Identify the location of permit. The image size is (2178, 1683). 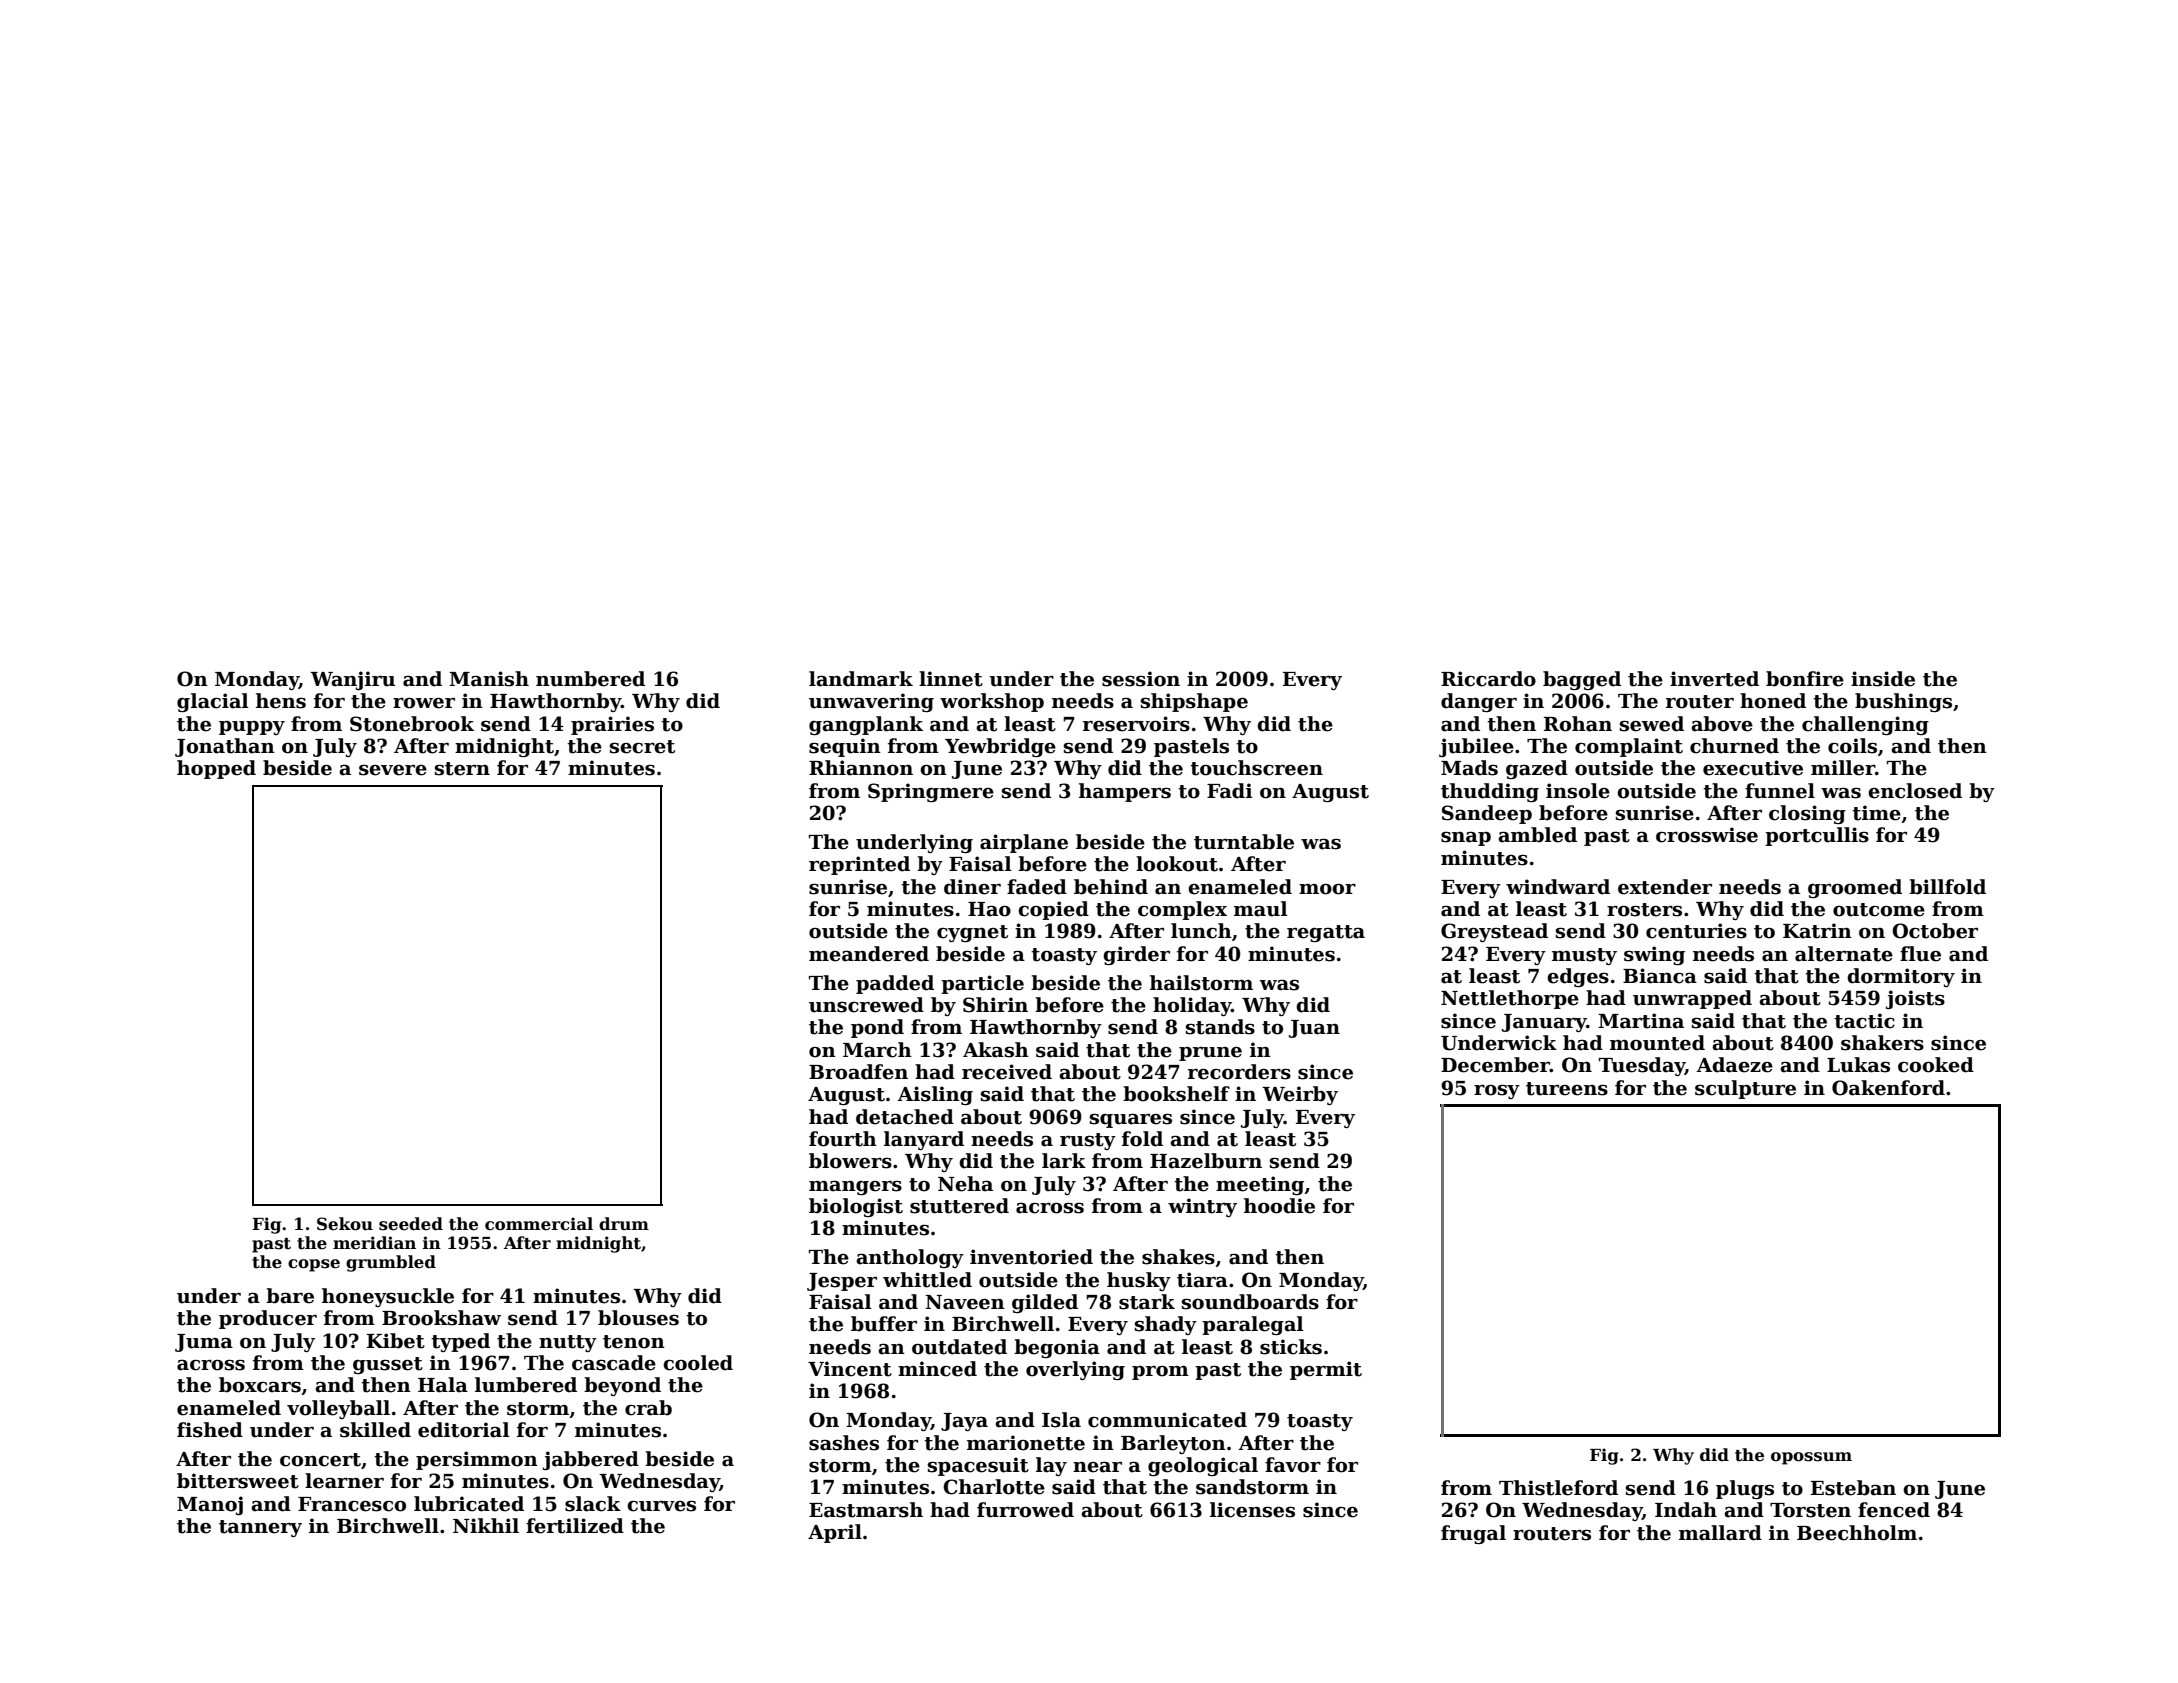
(1326, 1370).
